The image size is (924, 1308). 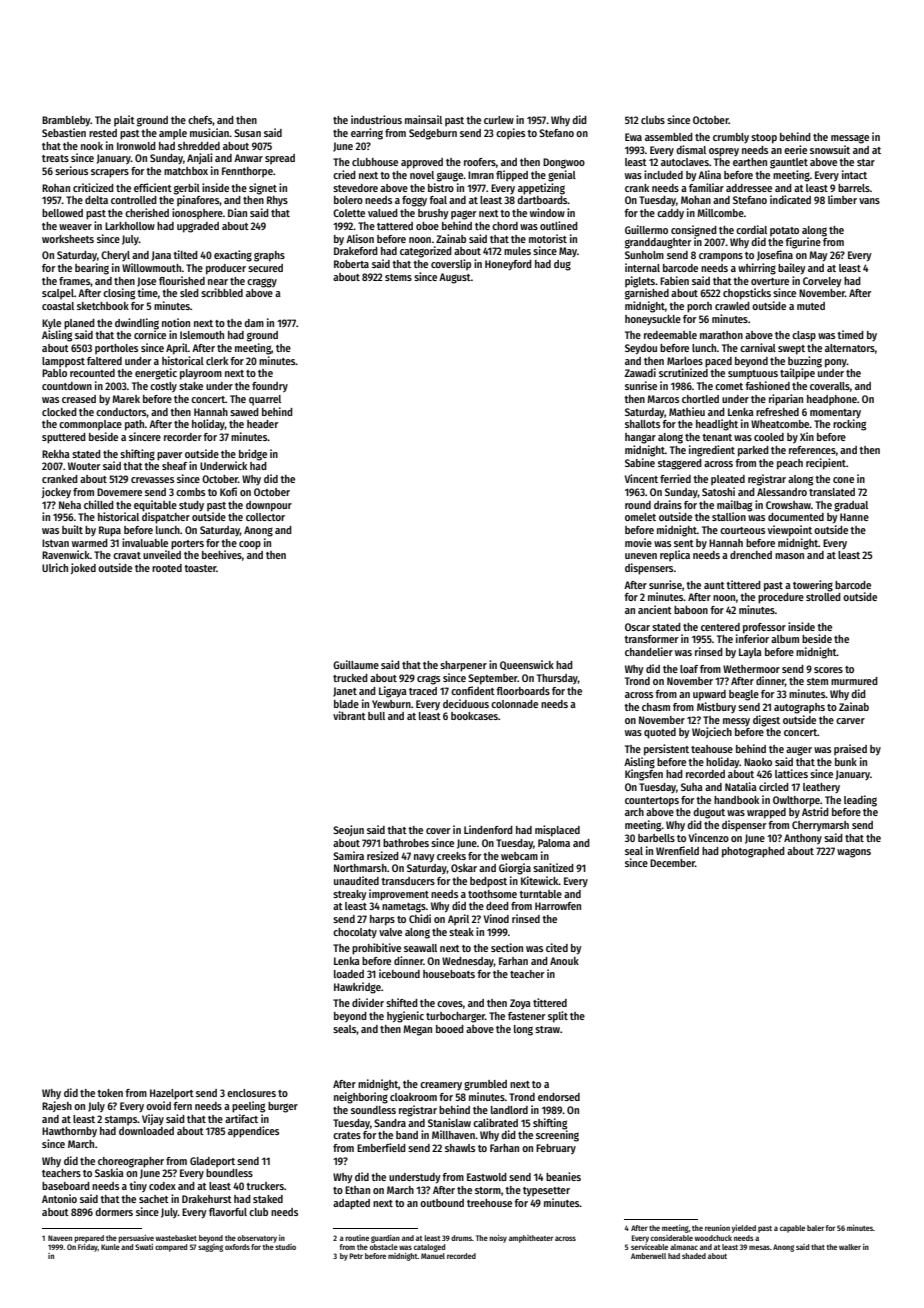 I want to click on industrious, so click(x=376, y=119).
